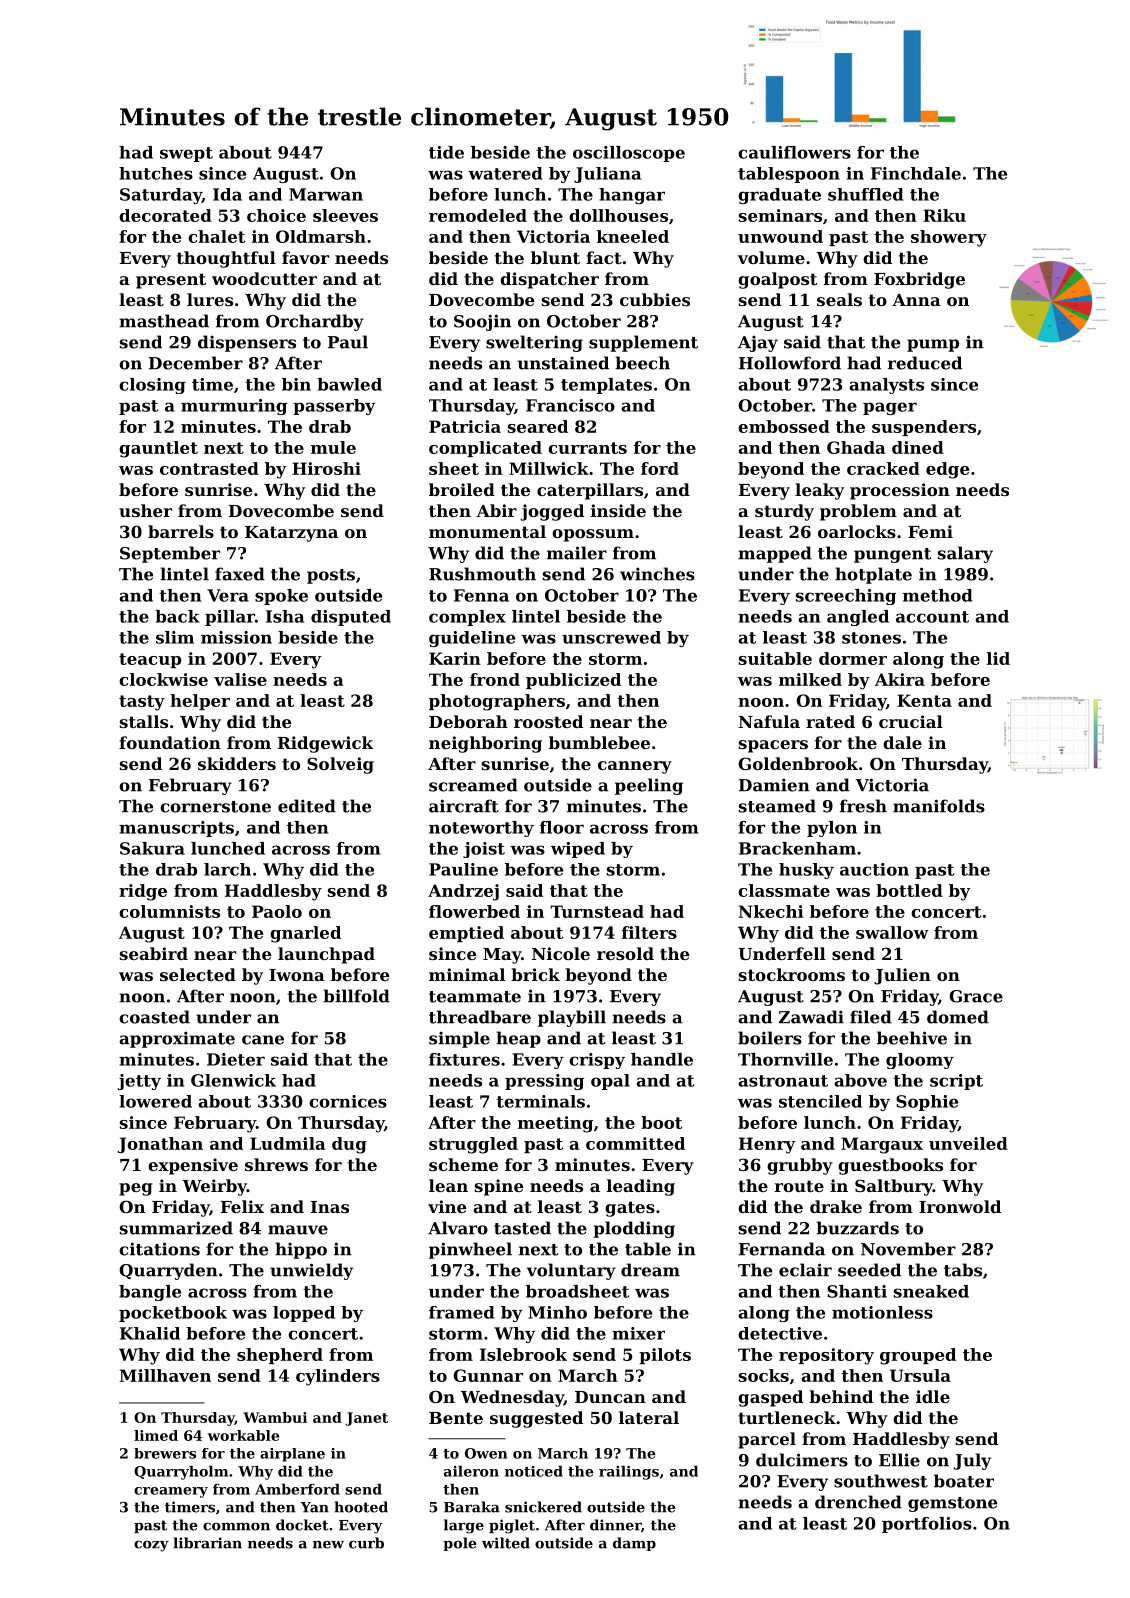 Image resolution: width=1130 pixels, height=1598 pixels. I want to click on cauliflowers, so click(794, 152).
